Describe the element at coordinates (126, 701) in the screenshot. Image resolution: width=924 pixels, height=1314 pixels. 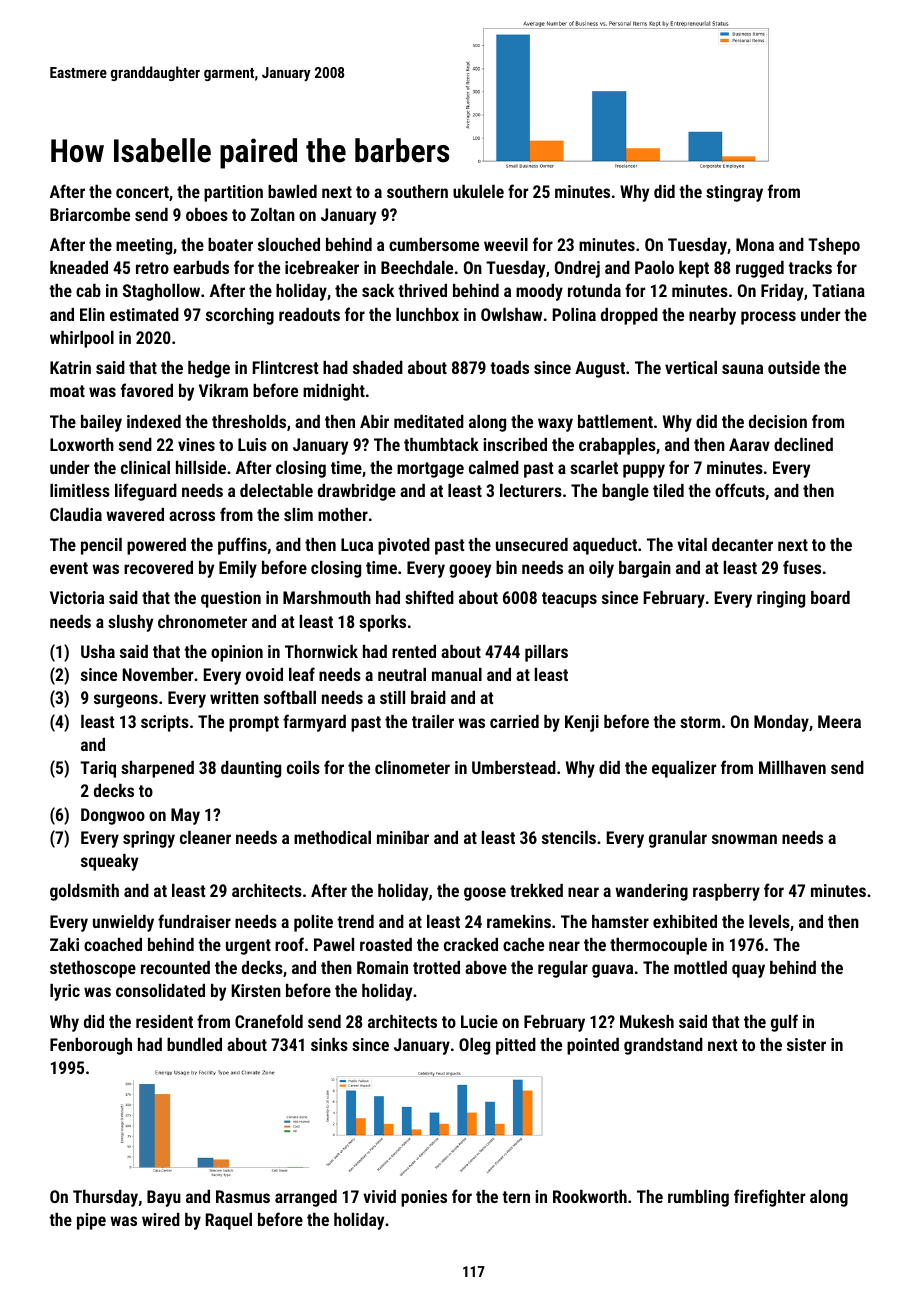
I see `surgeons` at that location.
